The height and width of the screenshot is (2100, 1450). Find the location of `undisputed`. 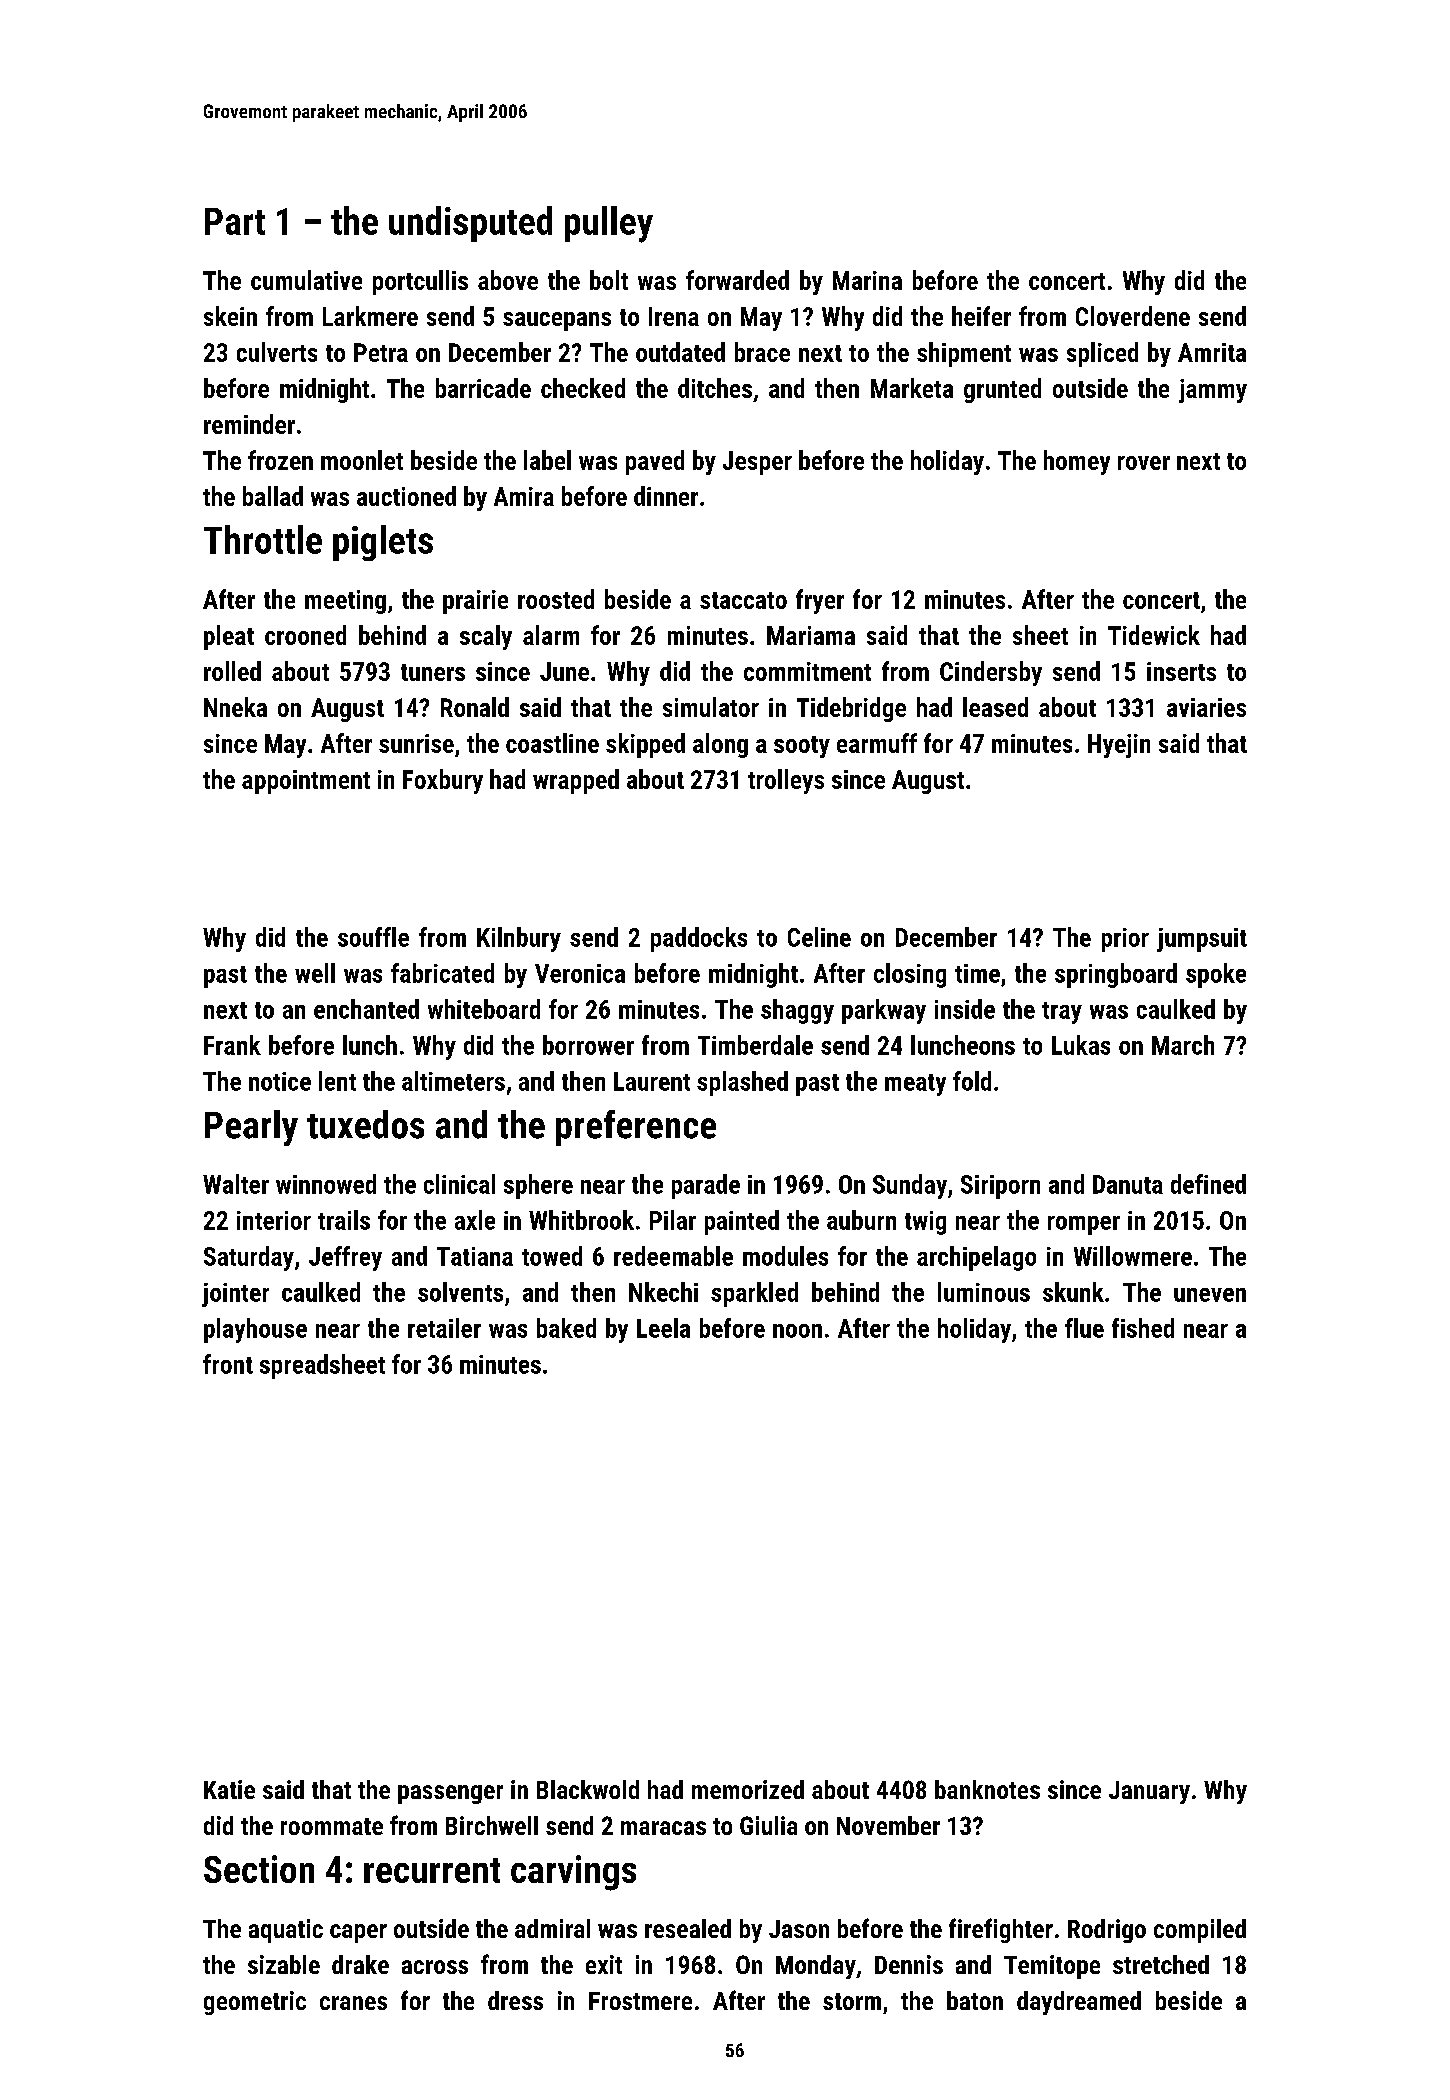

undisputed is located at coordinates (470, 224).
